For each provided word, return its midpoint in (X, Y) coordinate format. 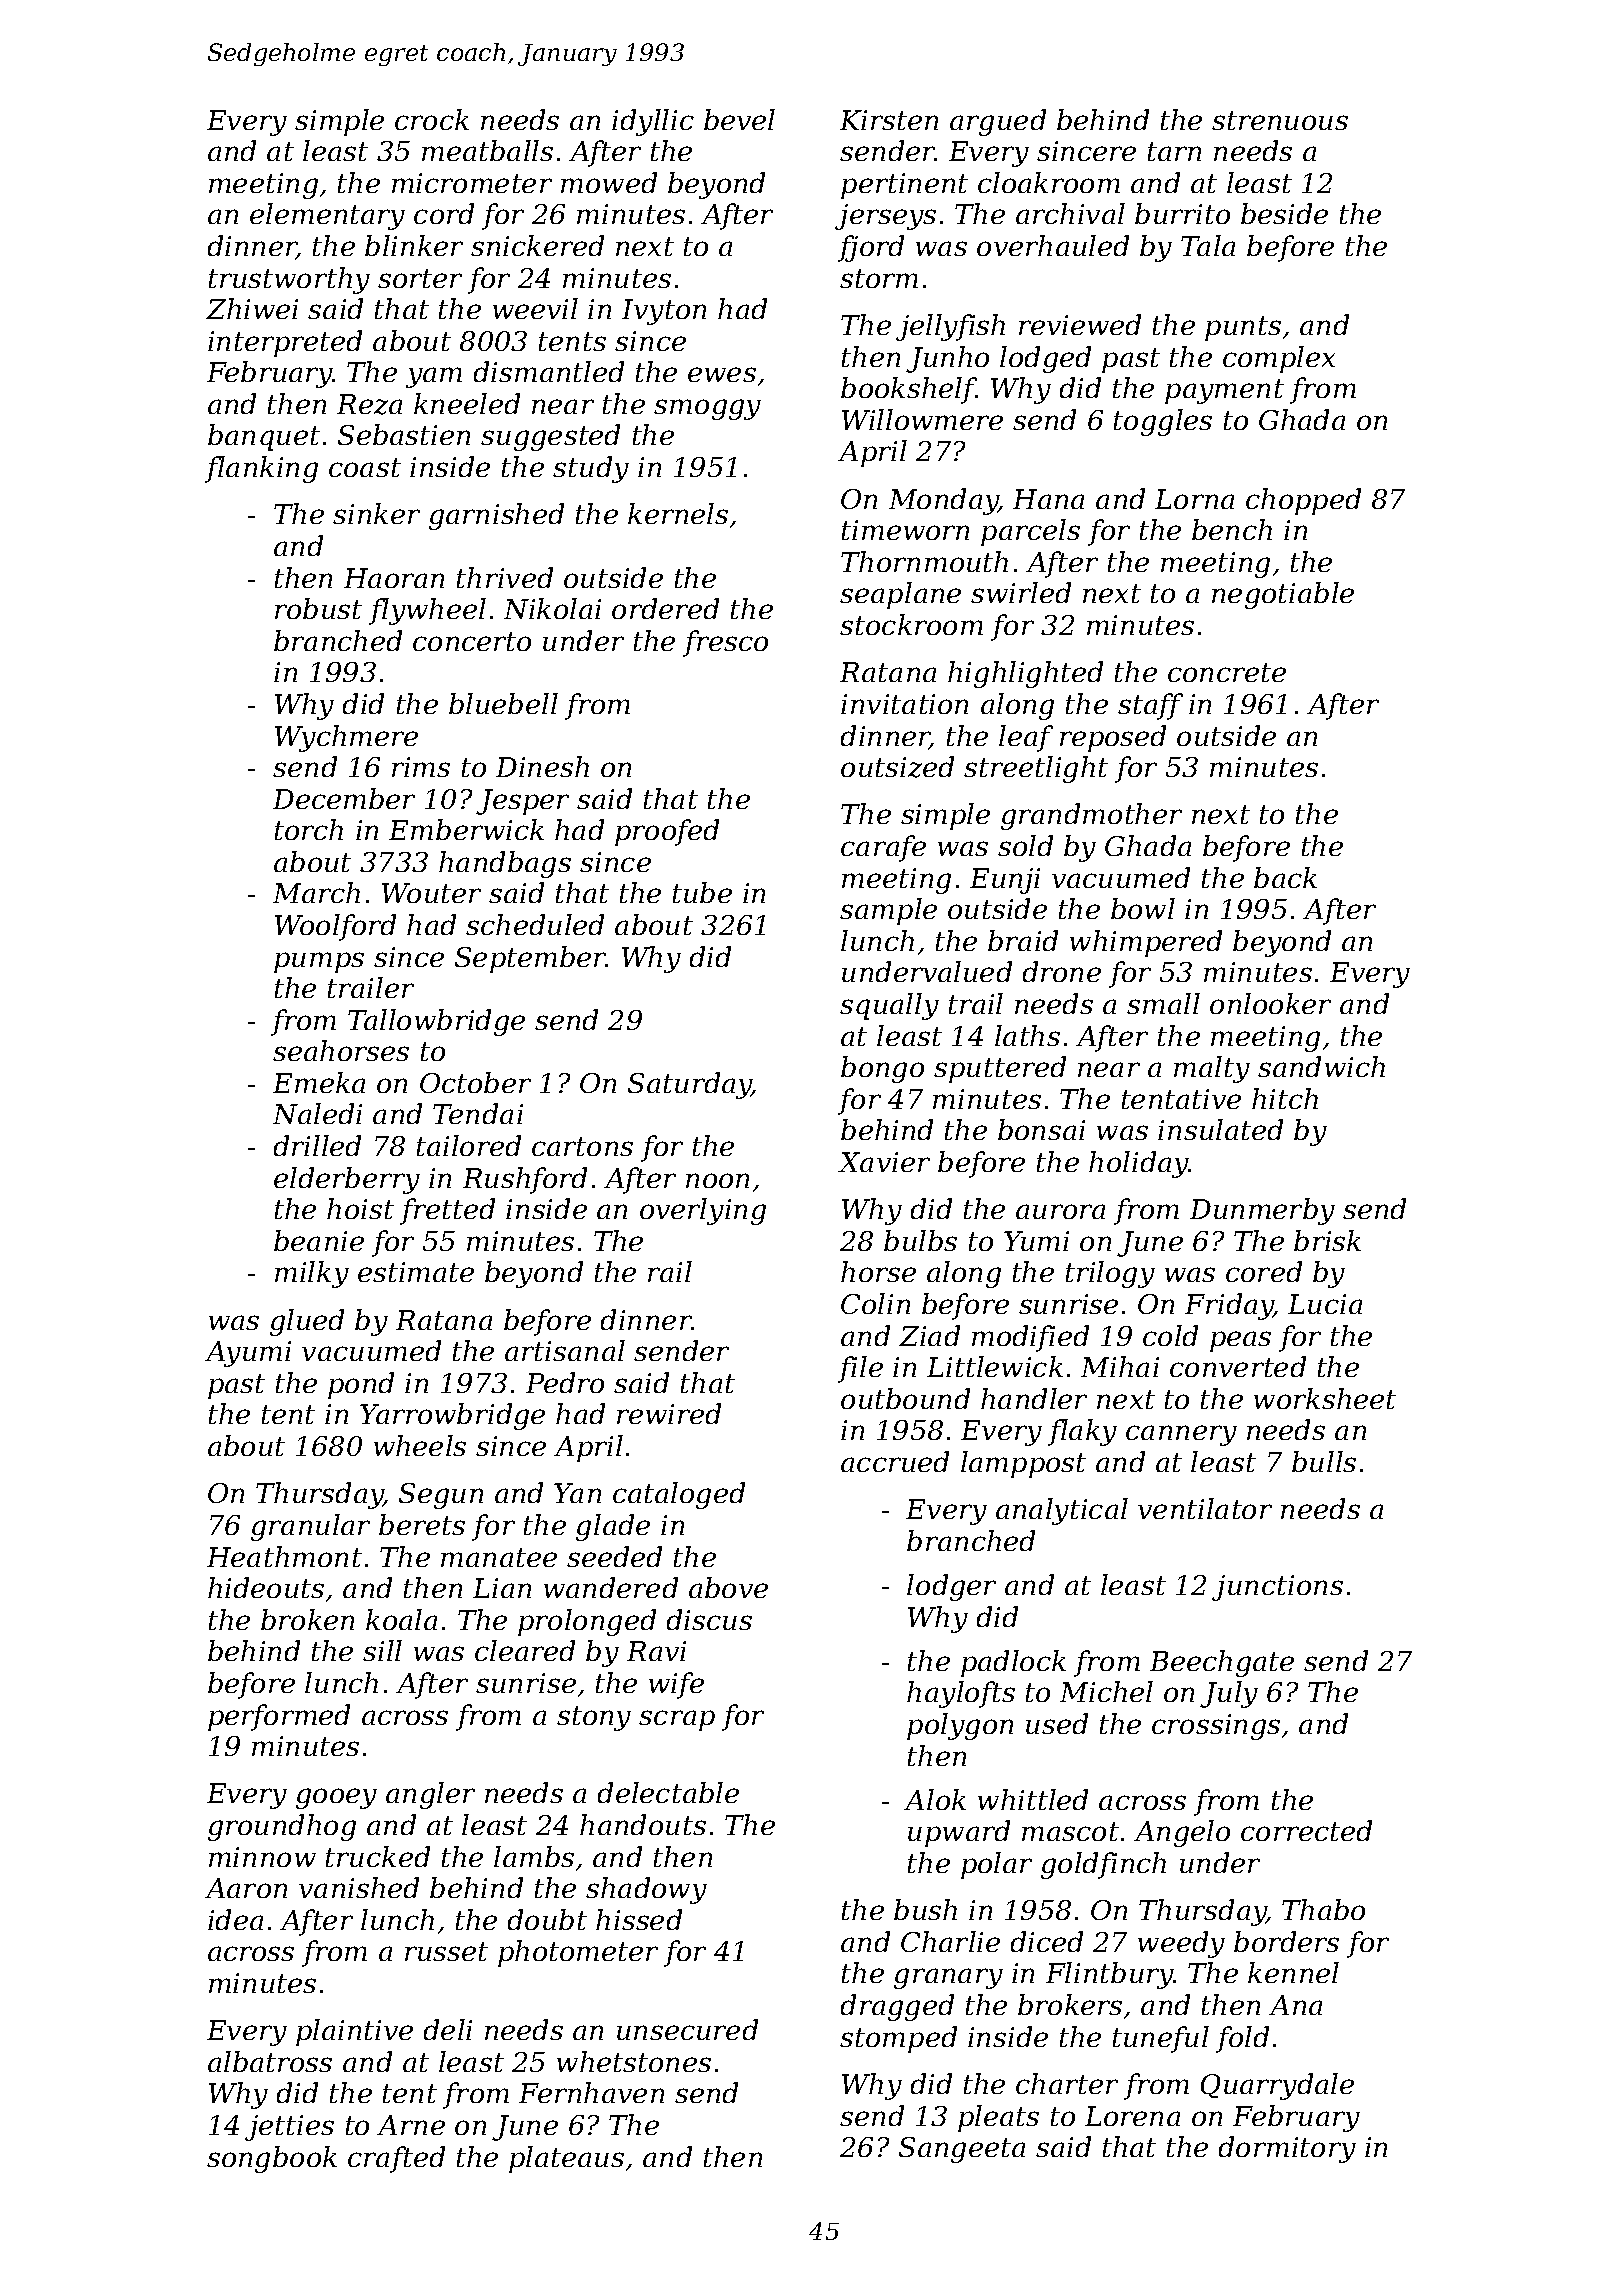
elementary (327, 216)
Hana (1048, 499)
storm (879, 278)
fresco (725, 643)
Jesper (522, 802)
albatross (270, 2061)
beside (1284, 213)
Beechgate (1222, 1663)
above (728, 1587)
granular (310, 1527)
